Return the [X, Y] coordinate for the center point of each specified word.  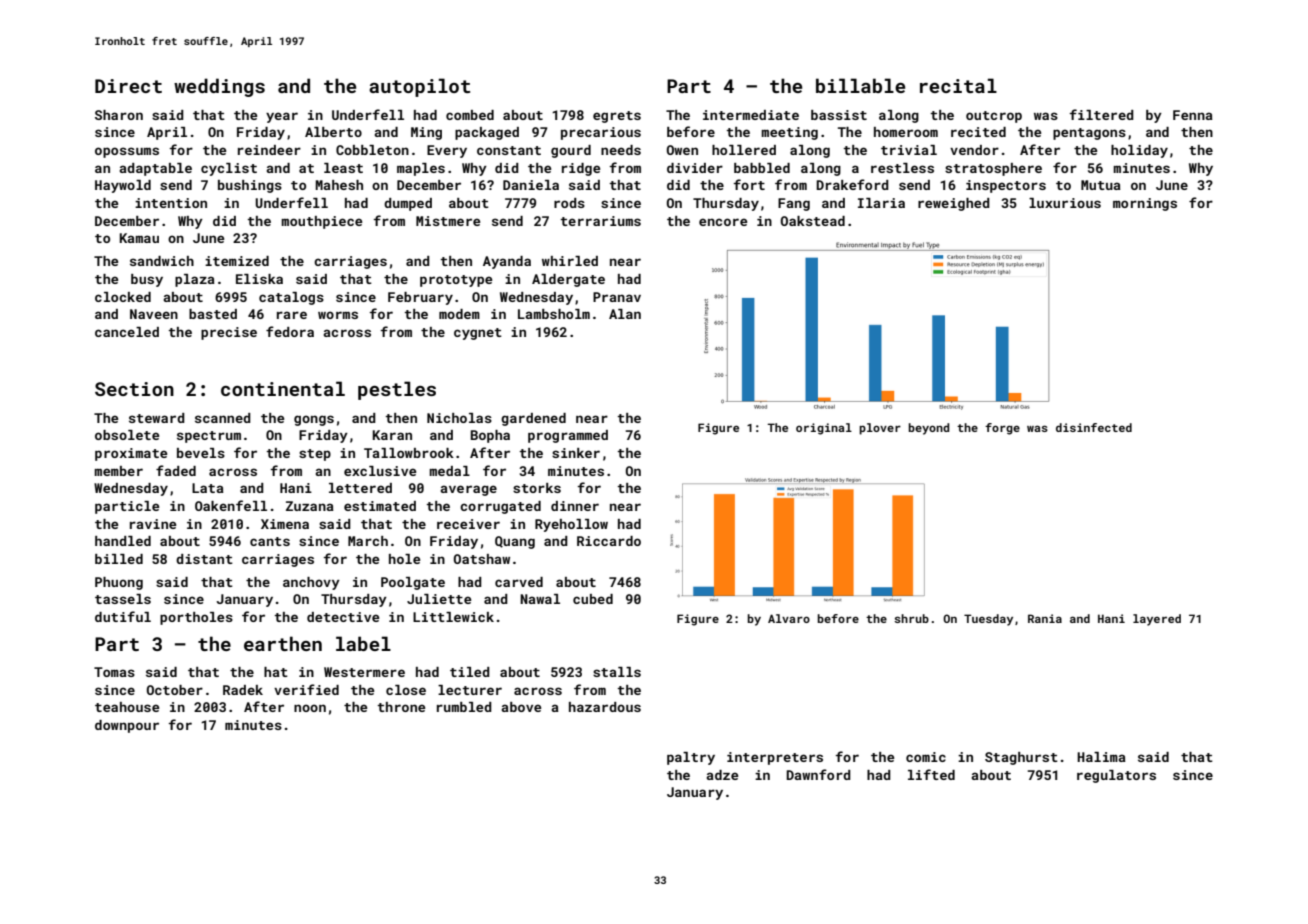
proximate [131, 454]
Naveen [154, 314]
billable [860, 85]
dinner [575, 506]
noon [310, 708]
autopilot [419, 87]
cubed [593, 599]
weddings [219, 87]
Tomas [114, 672]
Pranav [617, 297]
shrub [911, 618]
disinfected [1094, 427]
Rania [1045, 618]
